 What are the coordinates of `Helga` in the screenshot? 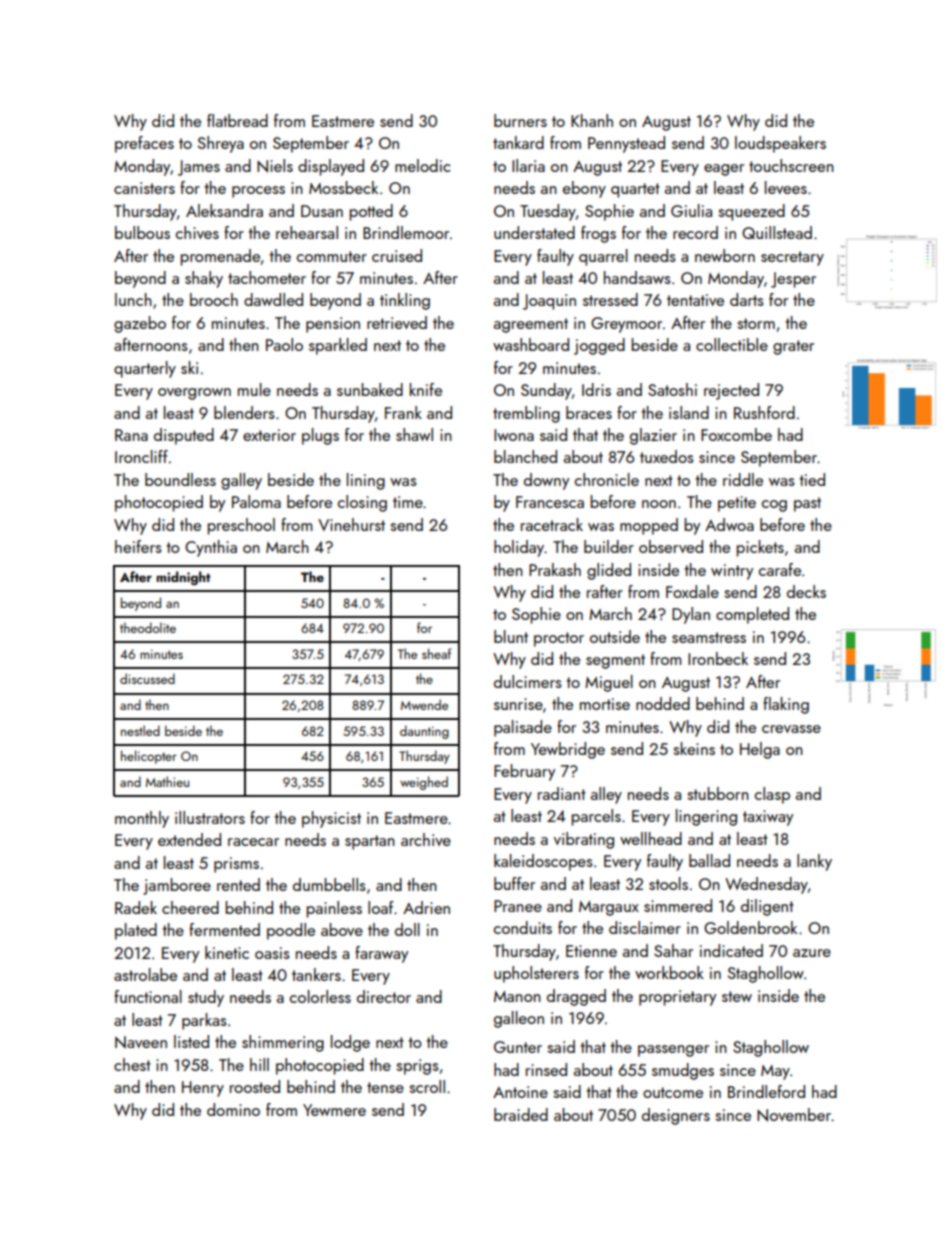 It's located at (760, 750).
